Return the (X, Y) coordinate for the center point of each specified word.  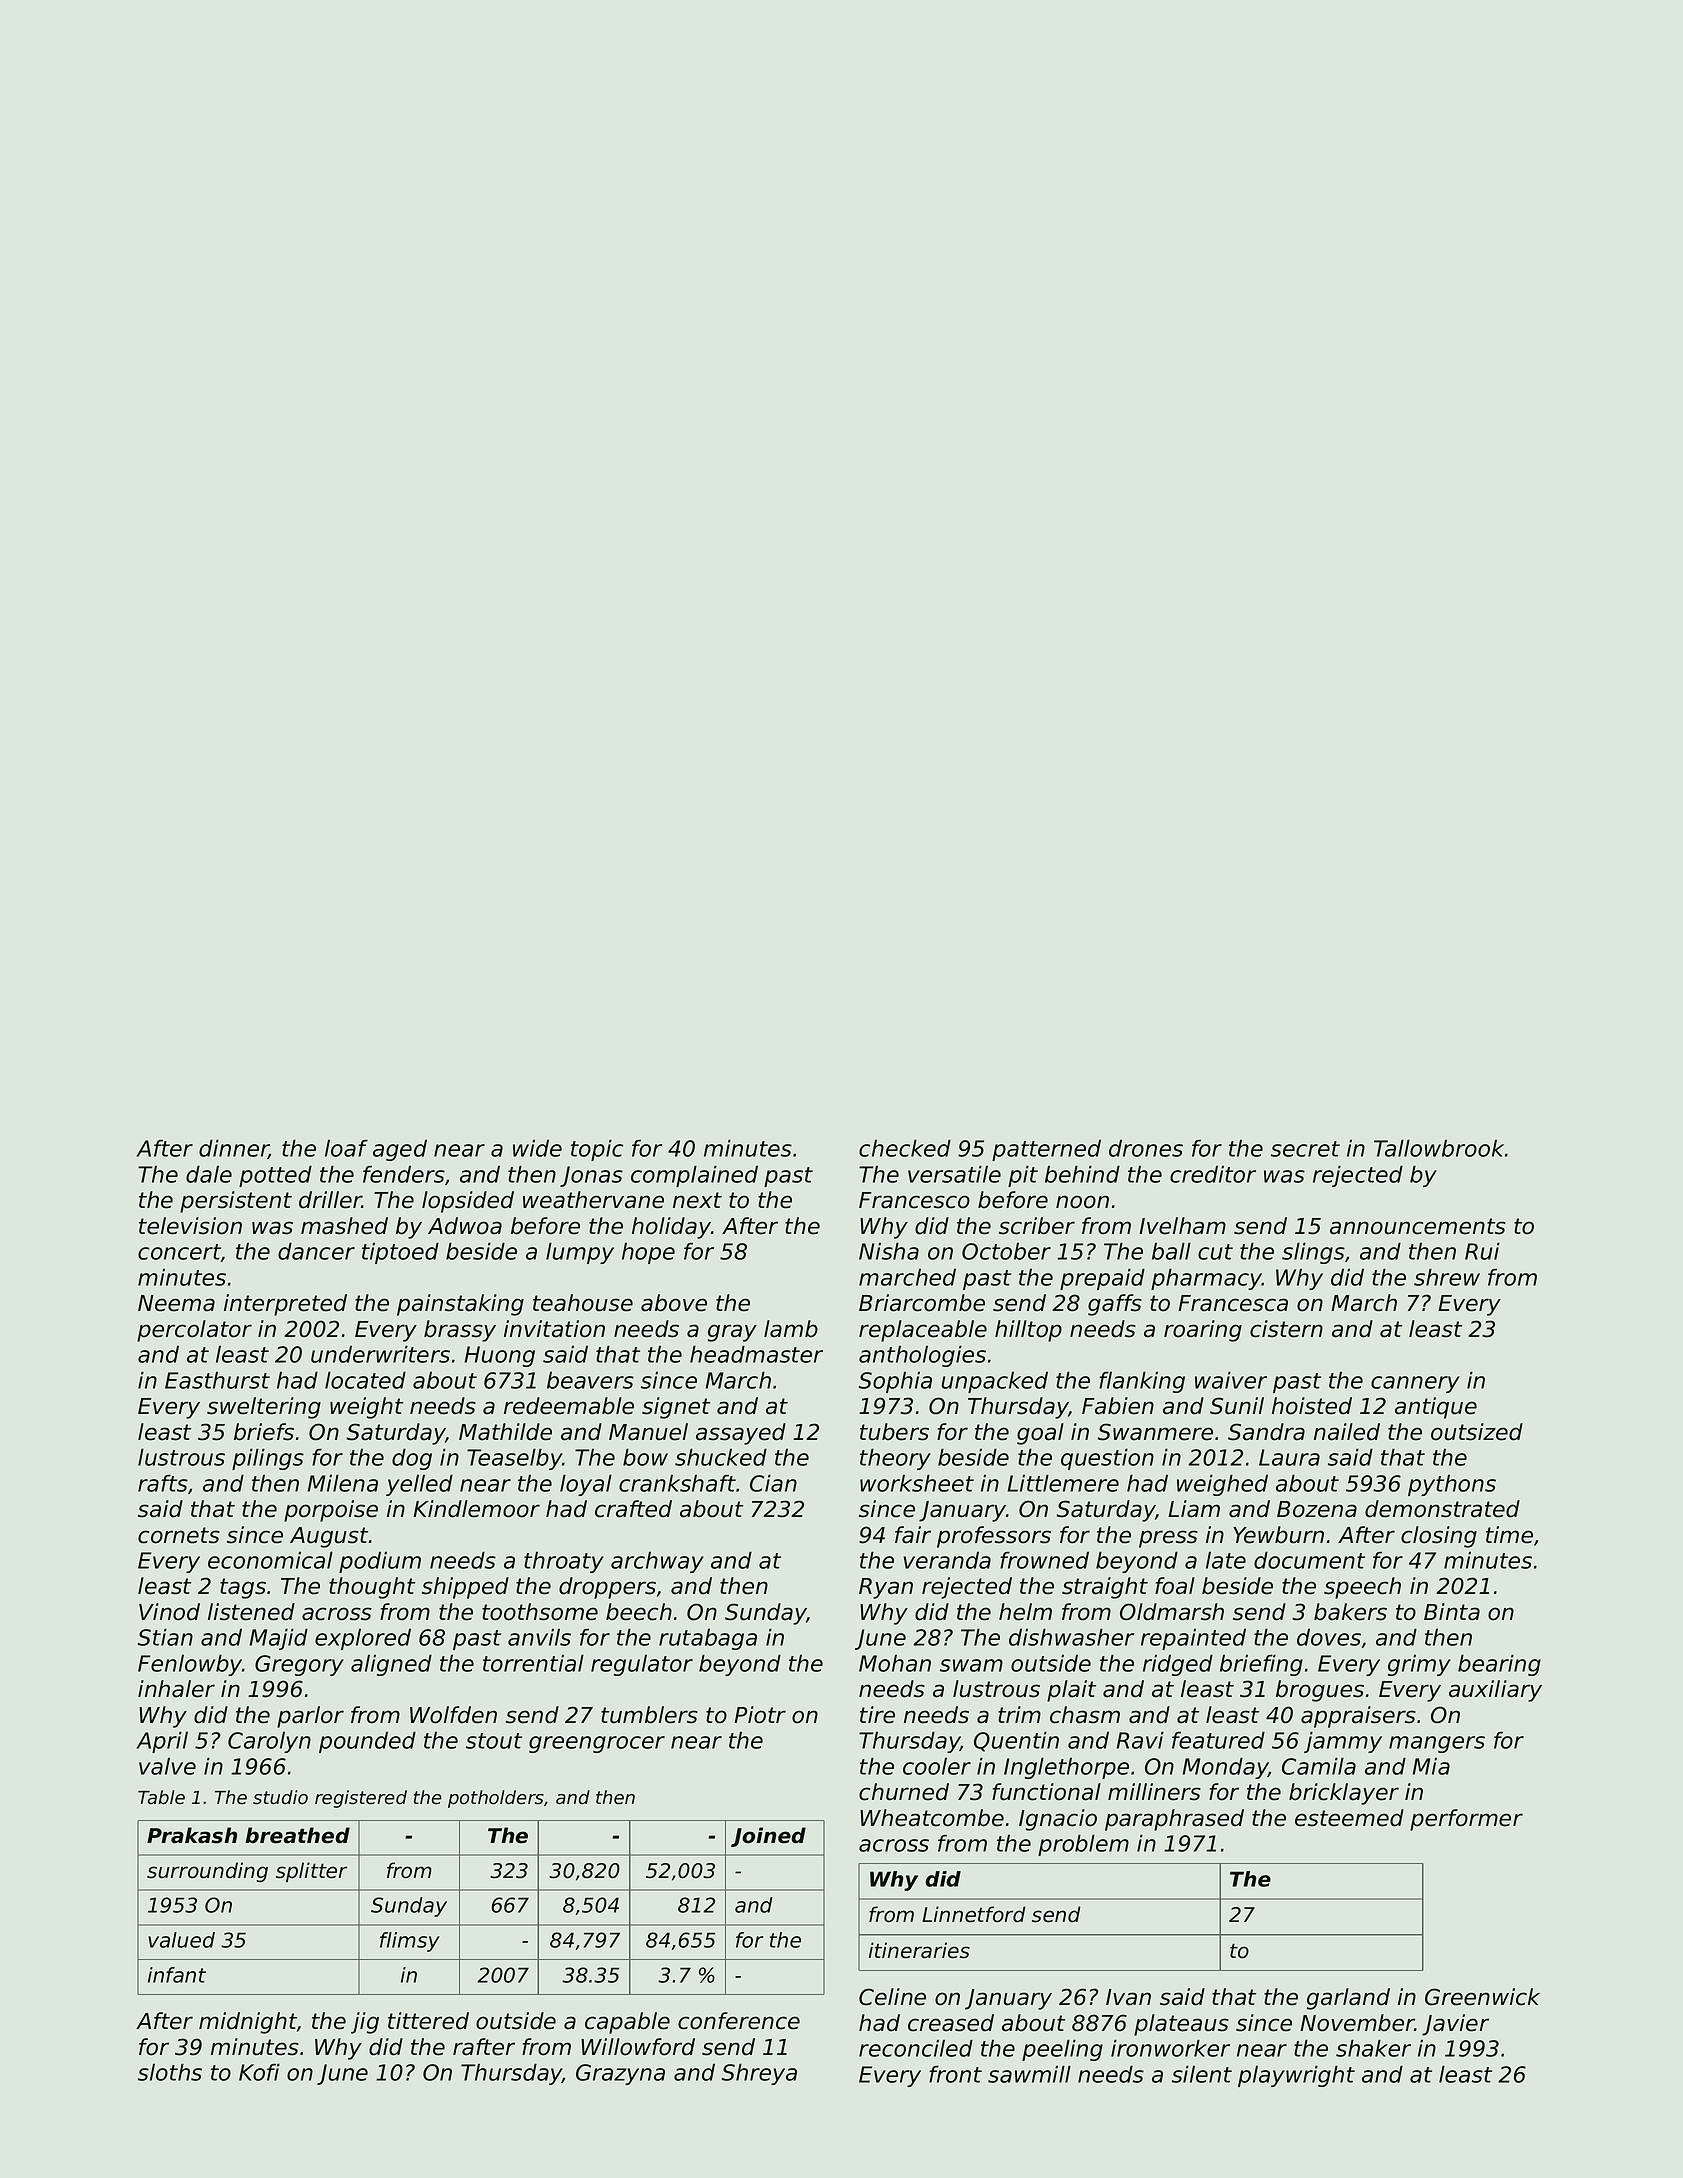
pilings (268, 1459)
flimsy (410, 1942)
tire (877, 1715)
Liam (1194, 1509)
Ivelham (1182, 1226)
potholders (496, 1799)
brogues (1320, 1691)
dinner (234, 1149)
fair (913, 1535)
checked (905, 1148)
